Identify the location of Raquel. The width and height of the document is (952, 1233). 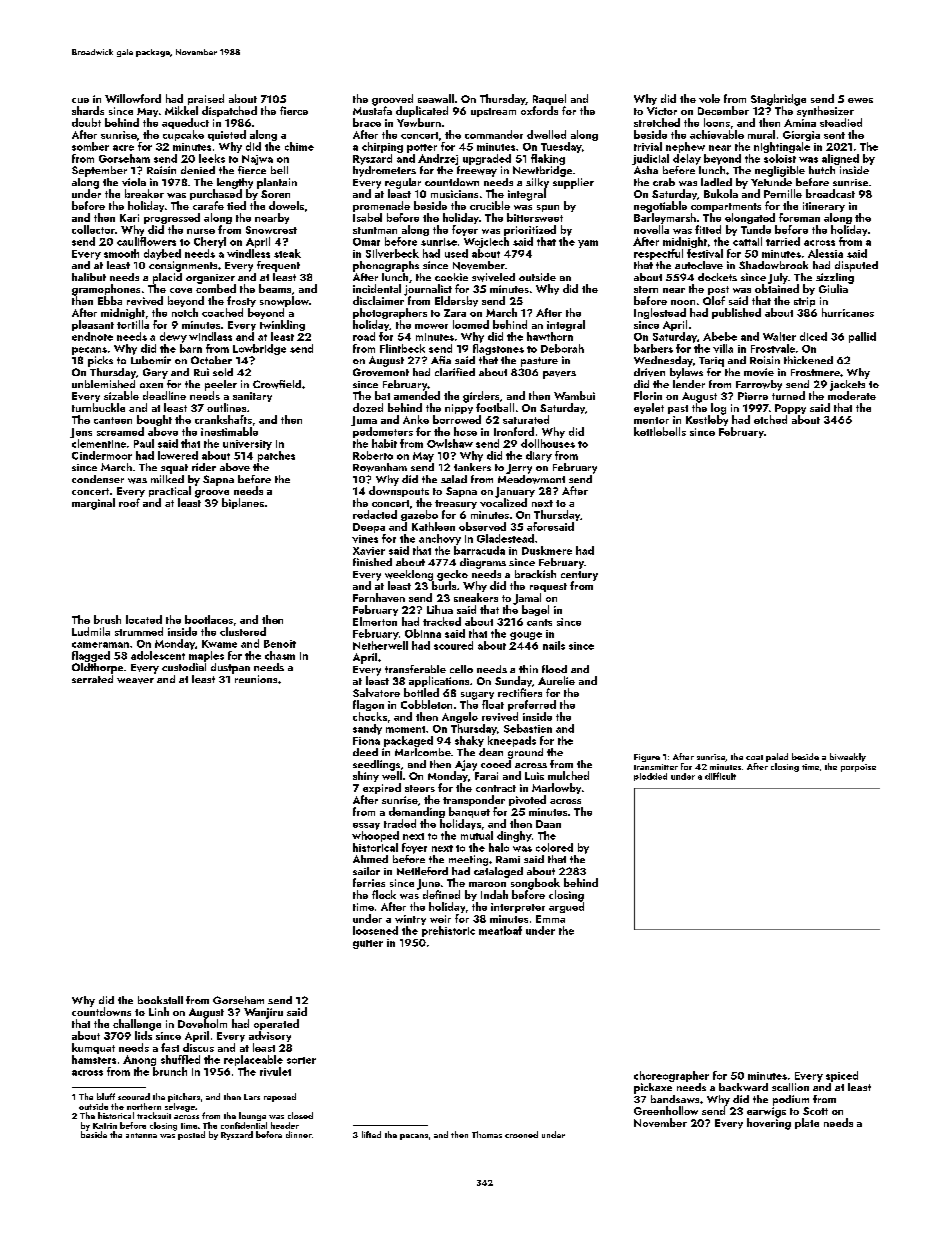
(549, 99).
